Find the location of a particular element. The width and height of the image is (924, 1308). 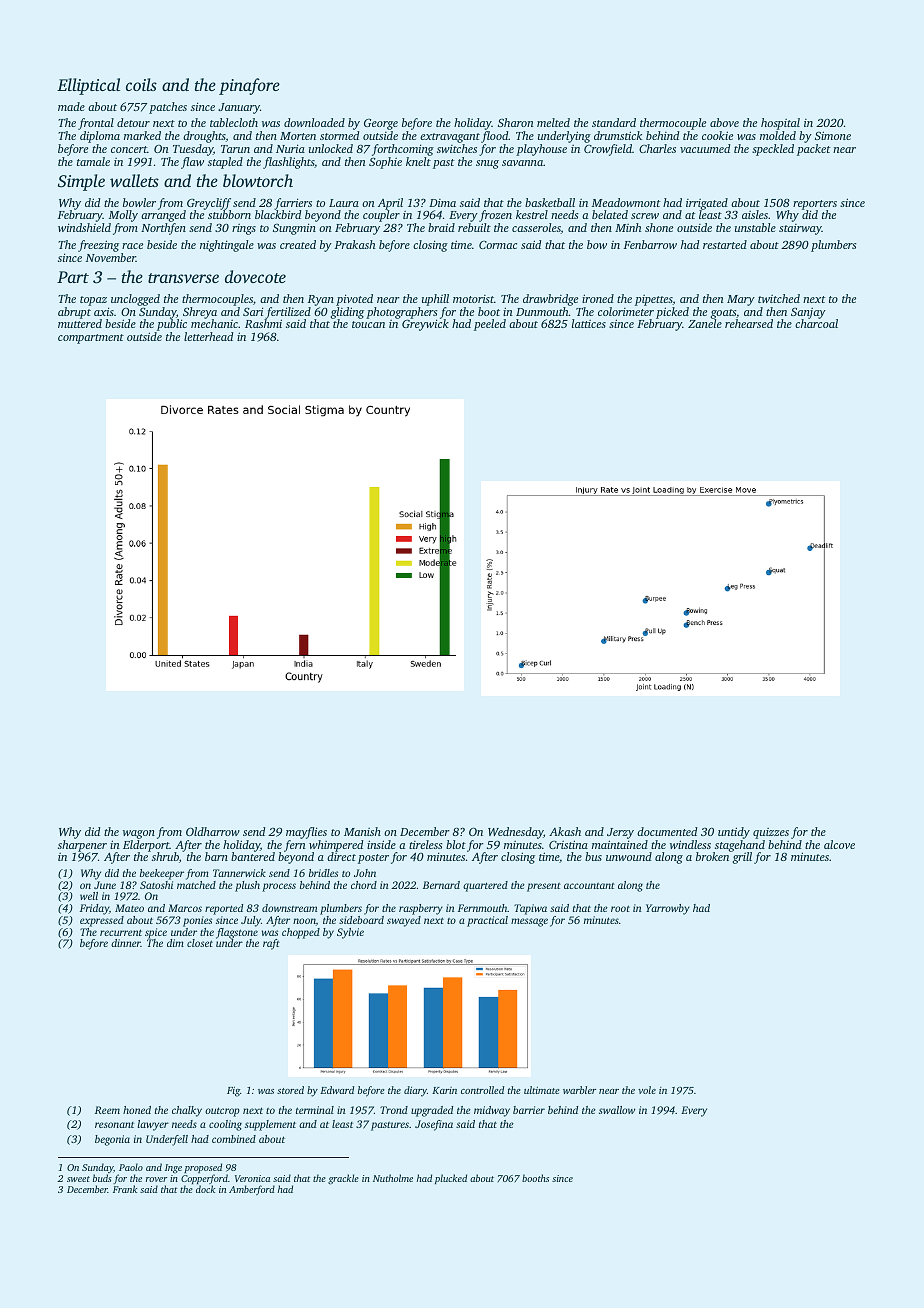

packet is located at coordinates (814, 150).
